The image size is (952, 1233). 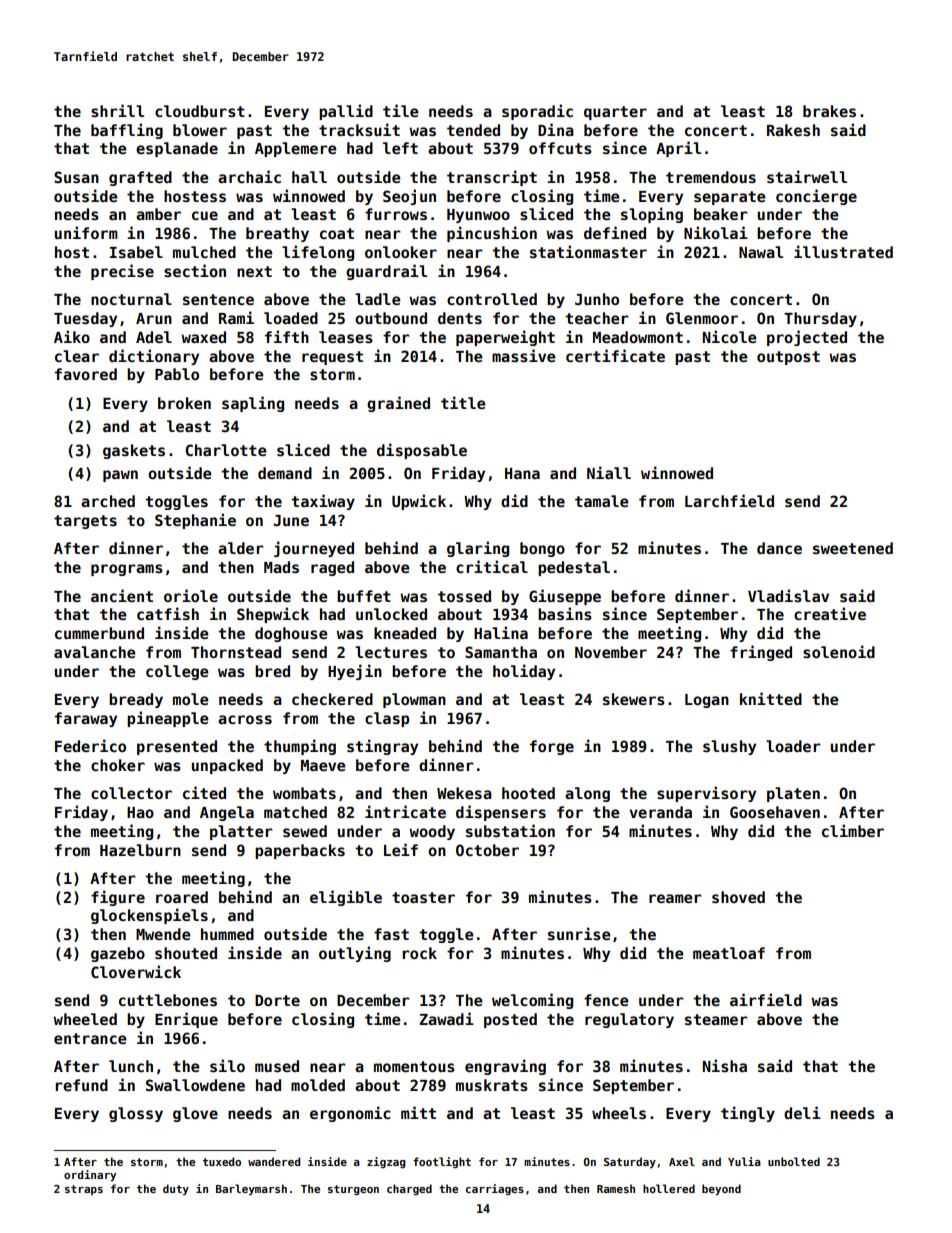 What do you see at coordinates (401, 110) in the image?
I see `tile` at bounding box center [401, 110].
